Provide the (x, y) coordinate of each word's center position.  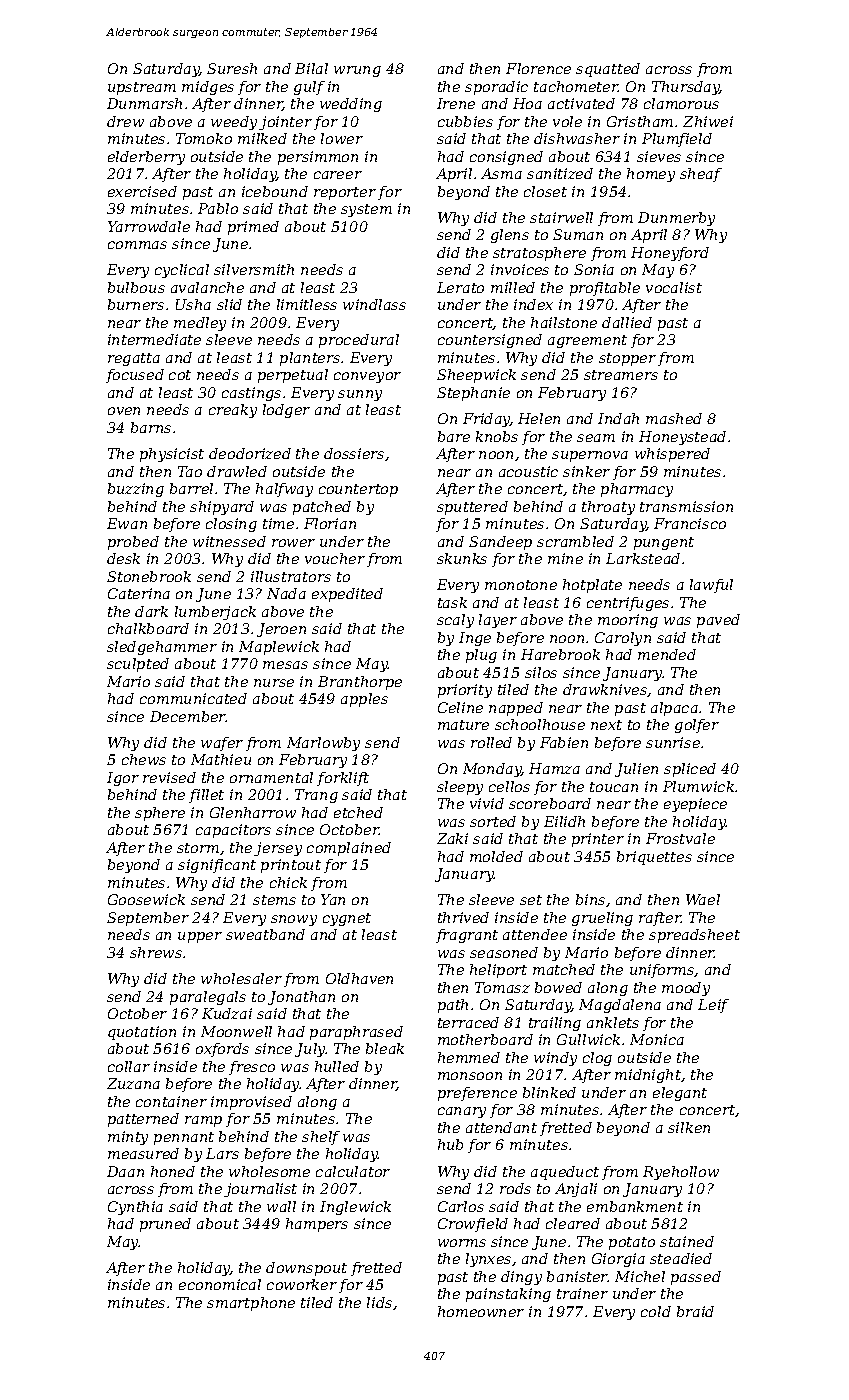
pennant (184, 1138)
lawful (711, 586)
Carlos (461, 1206)
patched (322, 508)
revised (169, 777)
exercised (142, 191)
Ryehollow (681, 1173)
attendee (535, 934)
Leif (713, 1006)
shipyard (222, 508)
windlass (374, 304)
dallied (627, 322)
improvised (251, 1103)
